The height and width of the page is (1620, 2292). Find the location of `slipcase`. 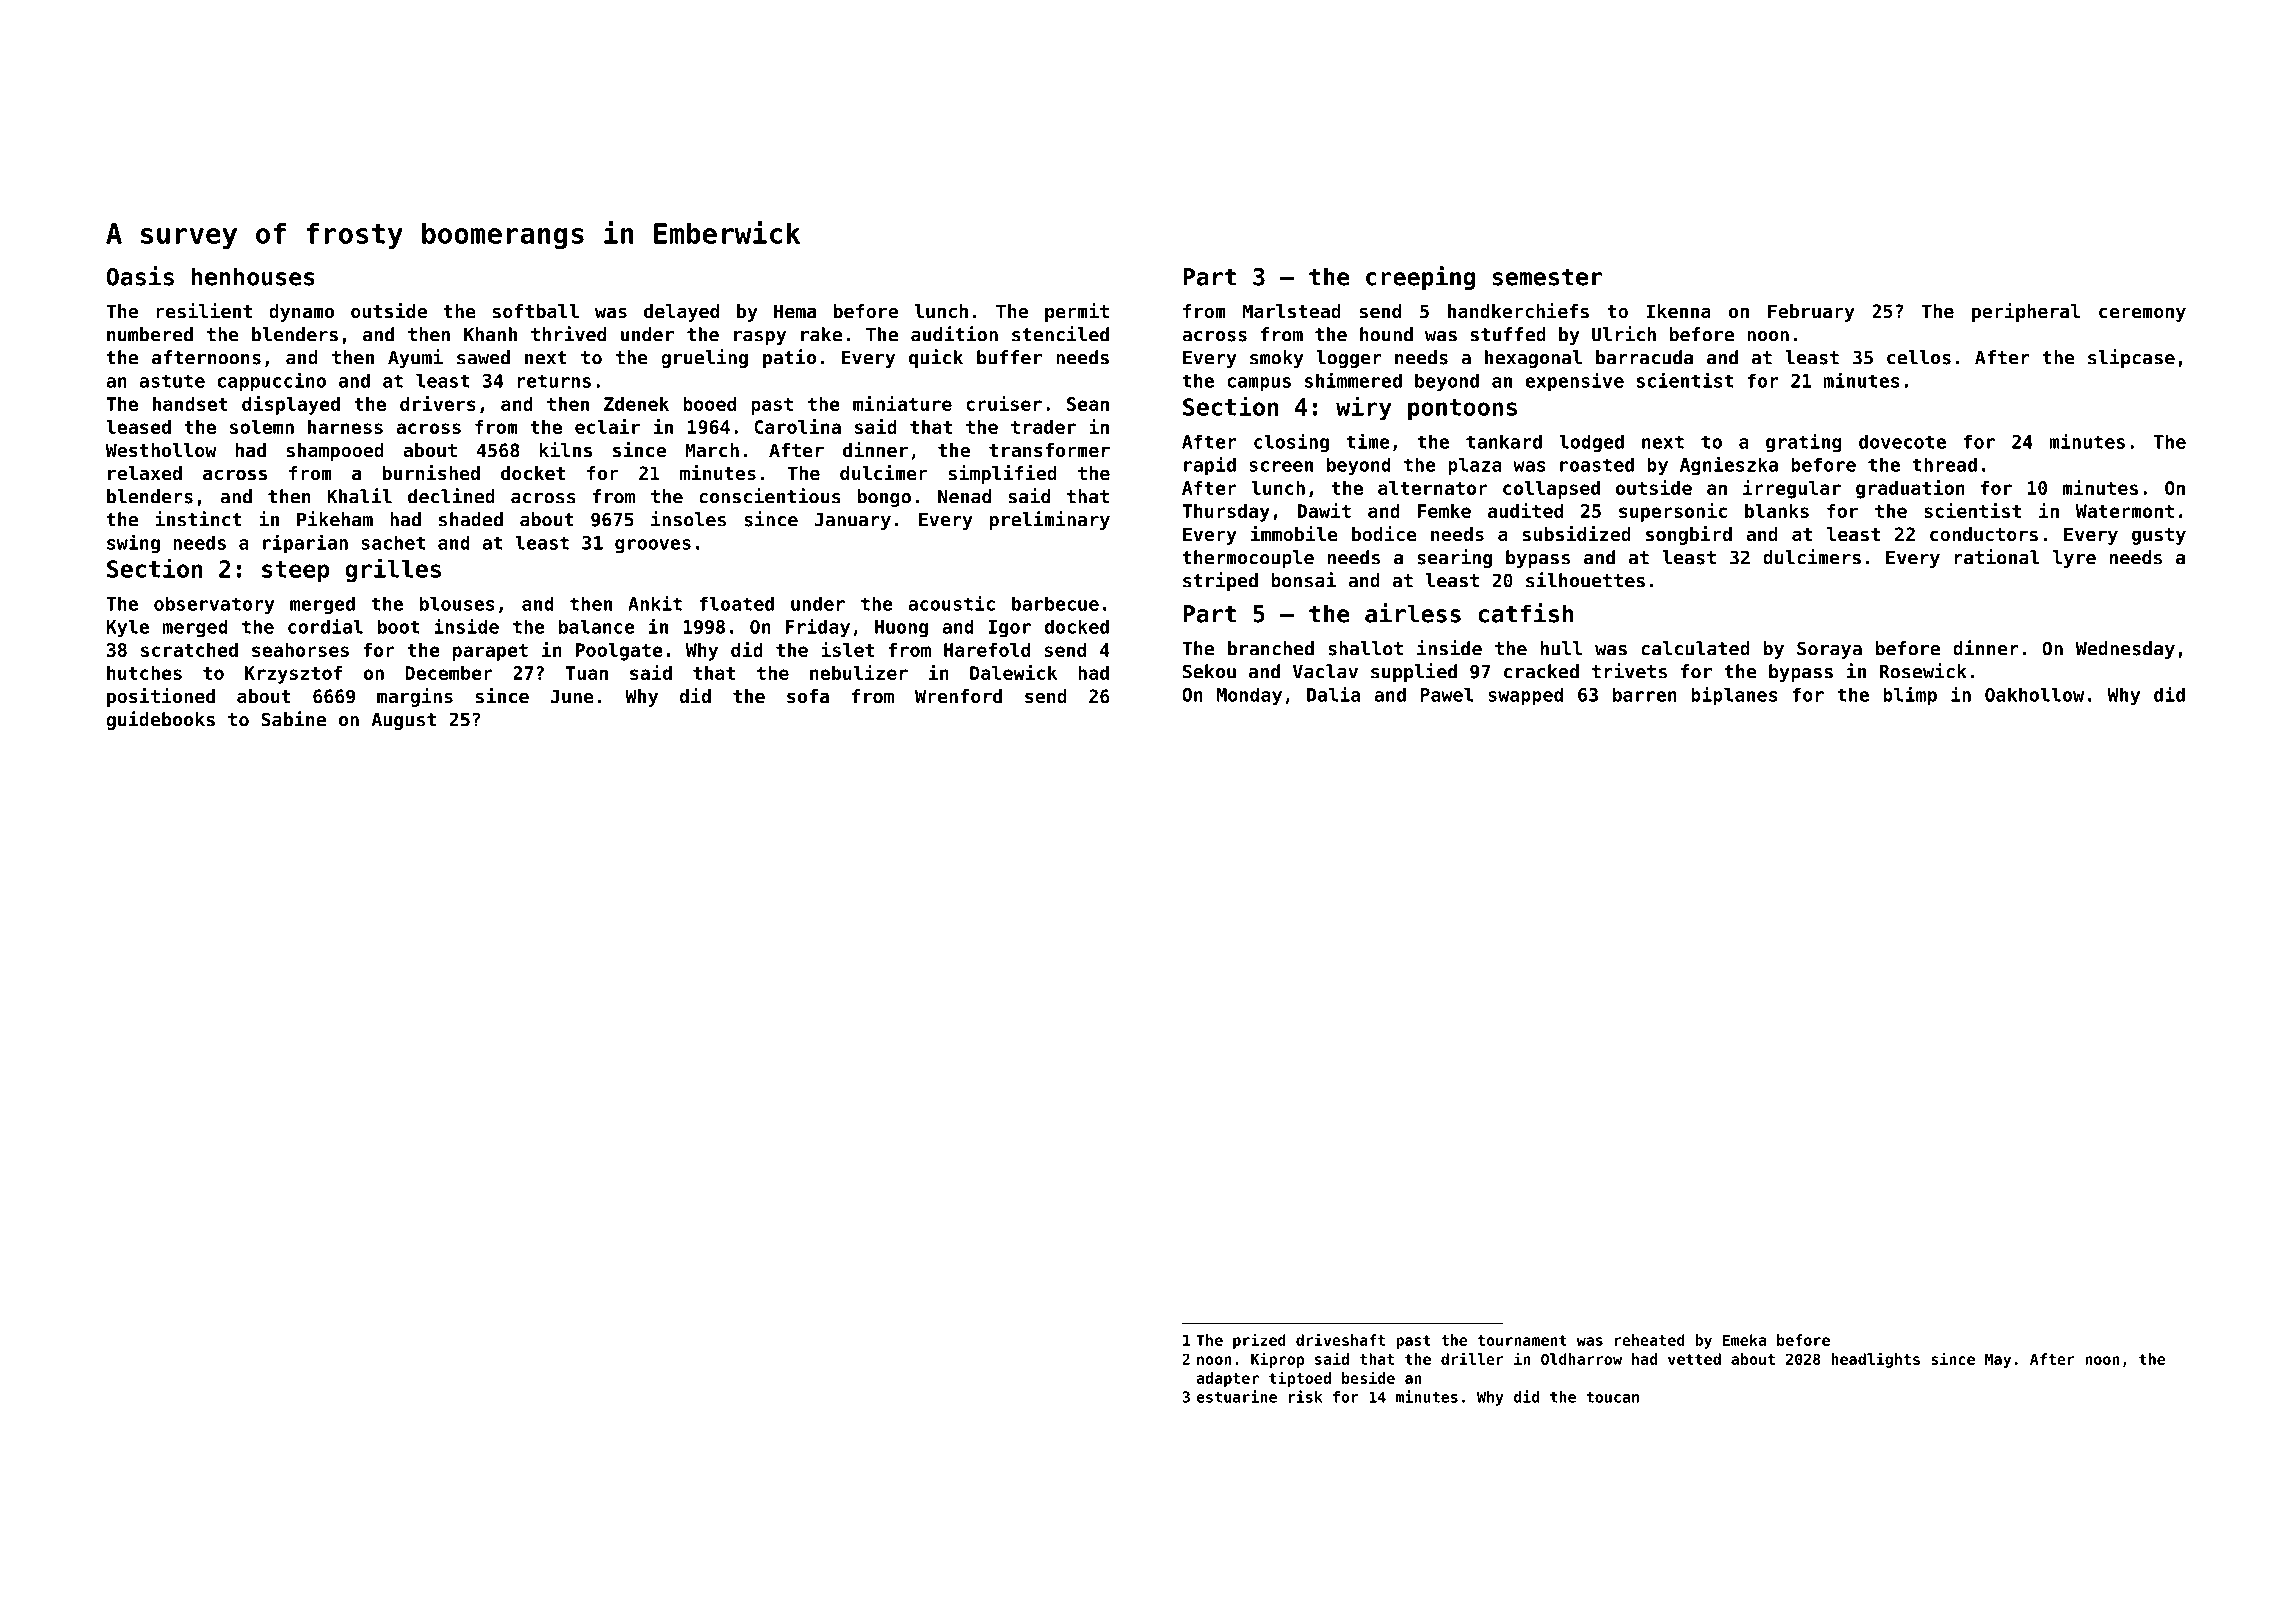

slipcase is located at coordinates (2131, 358).
